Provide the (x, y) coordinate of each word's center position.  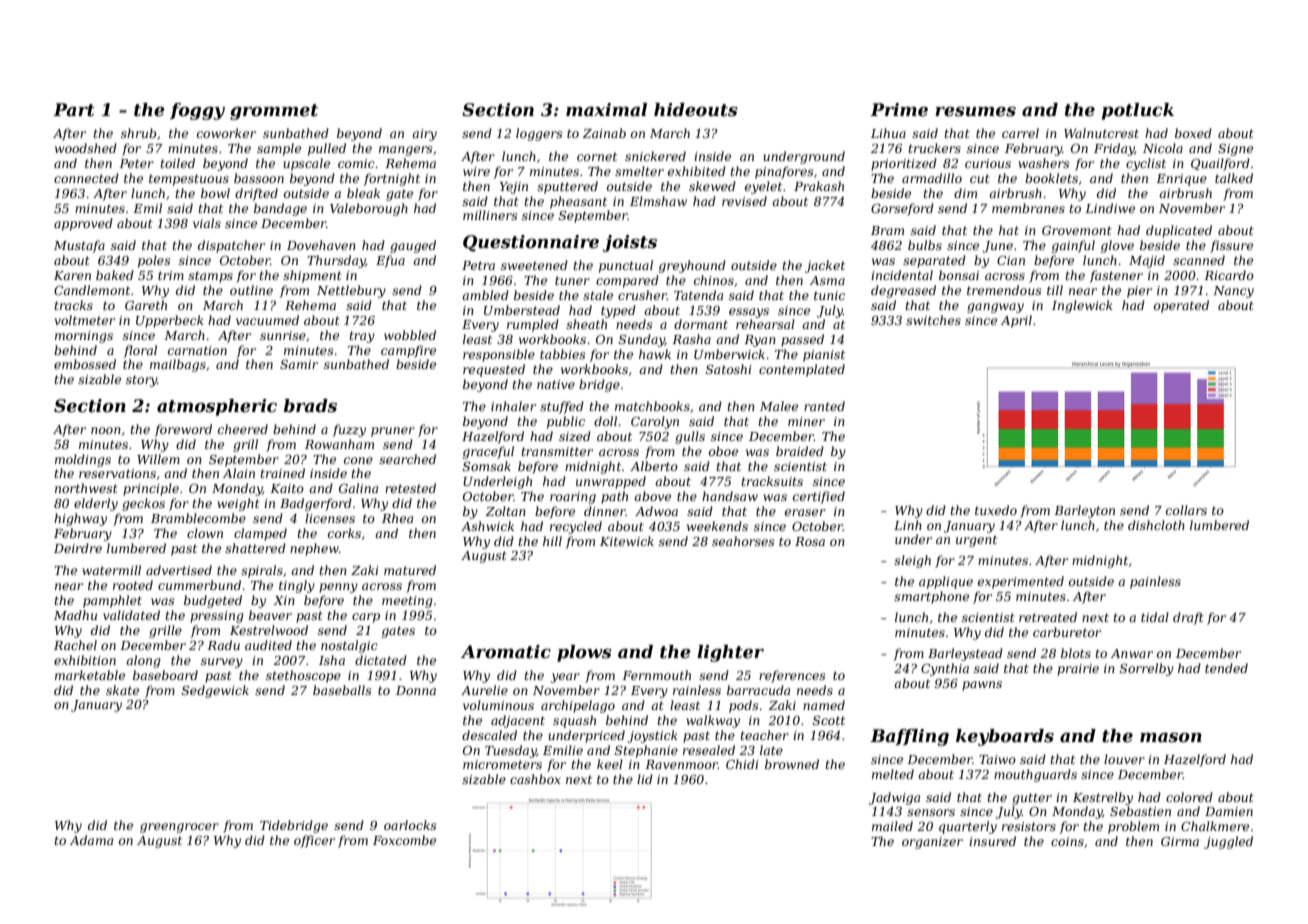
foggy (197, 111)
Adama (91, 840)
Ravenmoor (681, 764)
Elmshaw (658, 201)
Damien (1229, 811)
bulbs (925, 245)
